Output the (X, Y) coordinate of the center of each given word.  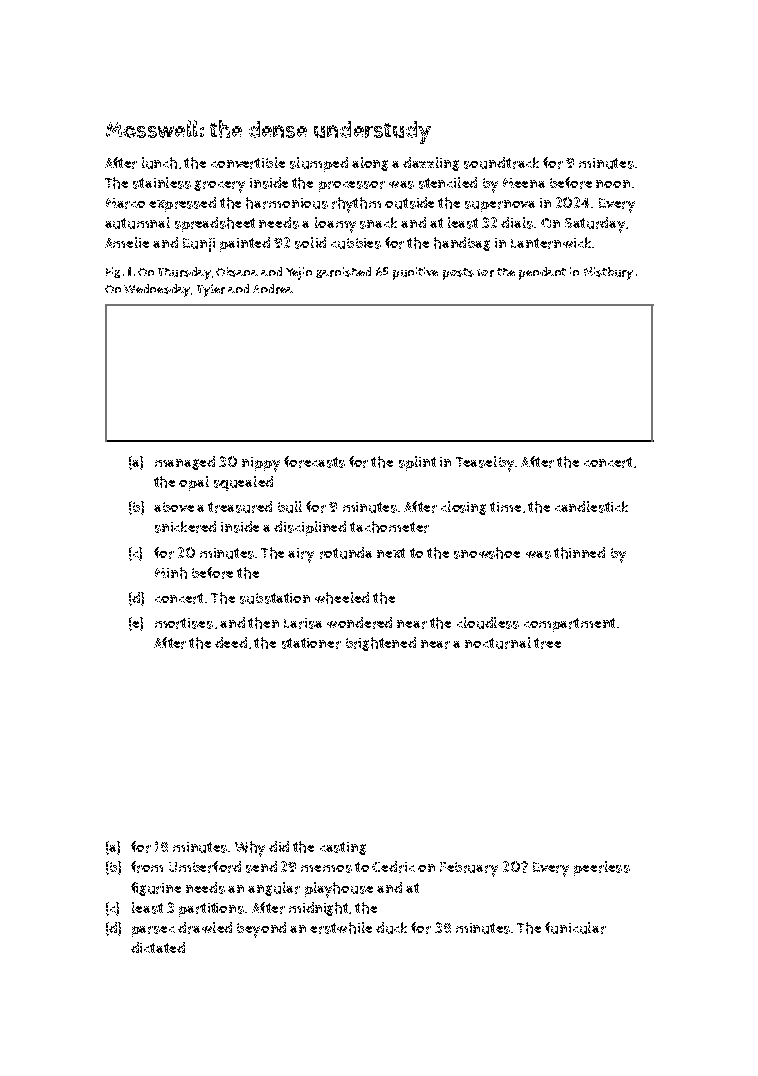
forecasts (314, 462)
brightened (381, 644)
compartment (569, 625)
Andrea (273, 289)
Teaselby (485, 464)
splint (417, 463)
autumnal (137, 223)
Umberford (205, 867)
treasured (240, 507)
